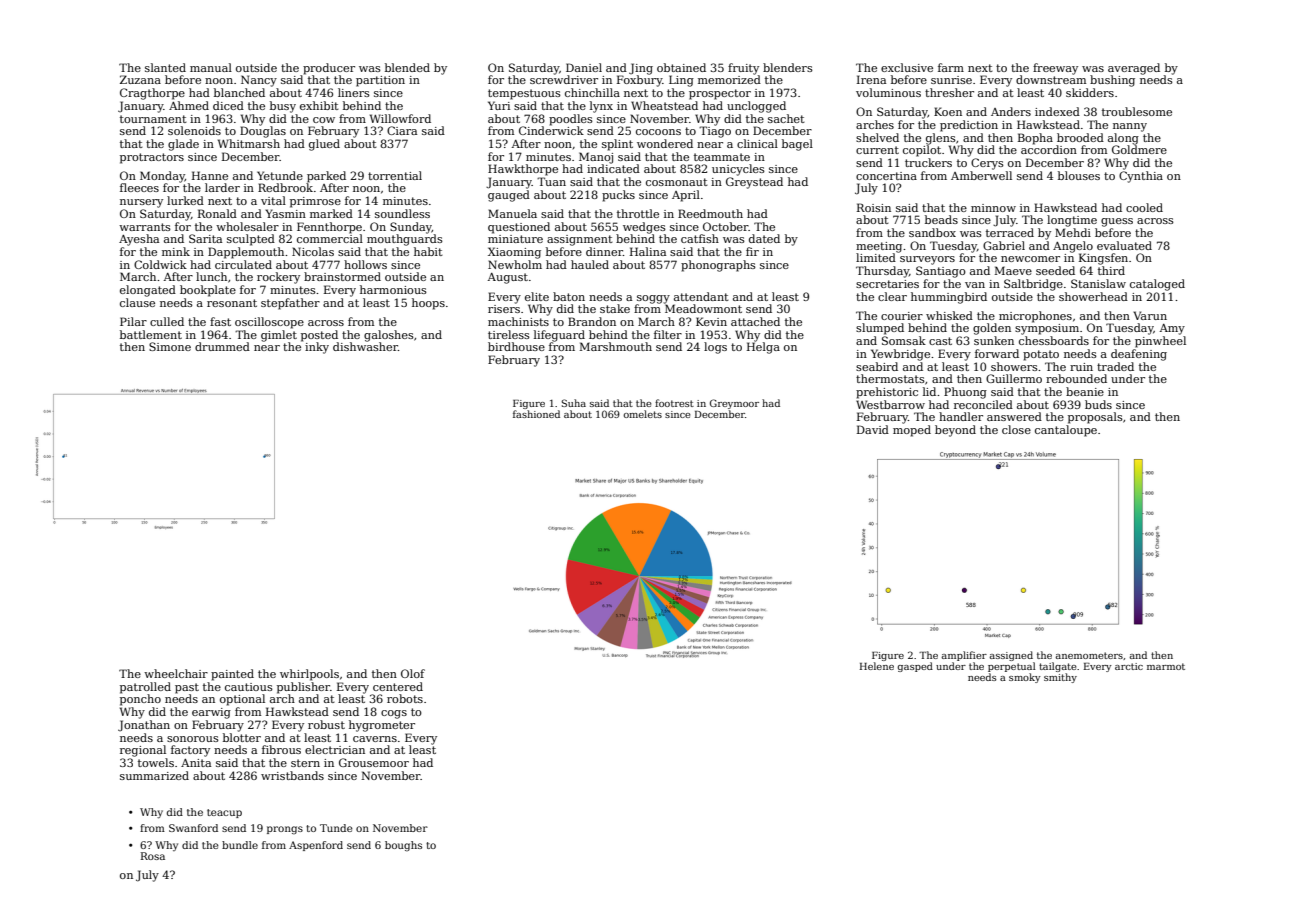 This screenshot has width=1308, height=924. What do you see at coordinates (1134, 69) in the screenshot?
I see `averaged` at bounding box center [1134, 69].
